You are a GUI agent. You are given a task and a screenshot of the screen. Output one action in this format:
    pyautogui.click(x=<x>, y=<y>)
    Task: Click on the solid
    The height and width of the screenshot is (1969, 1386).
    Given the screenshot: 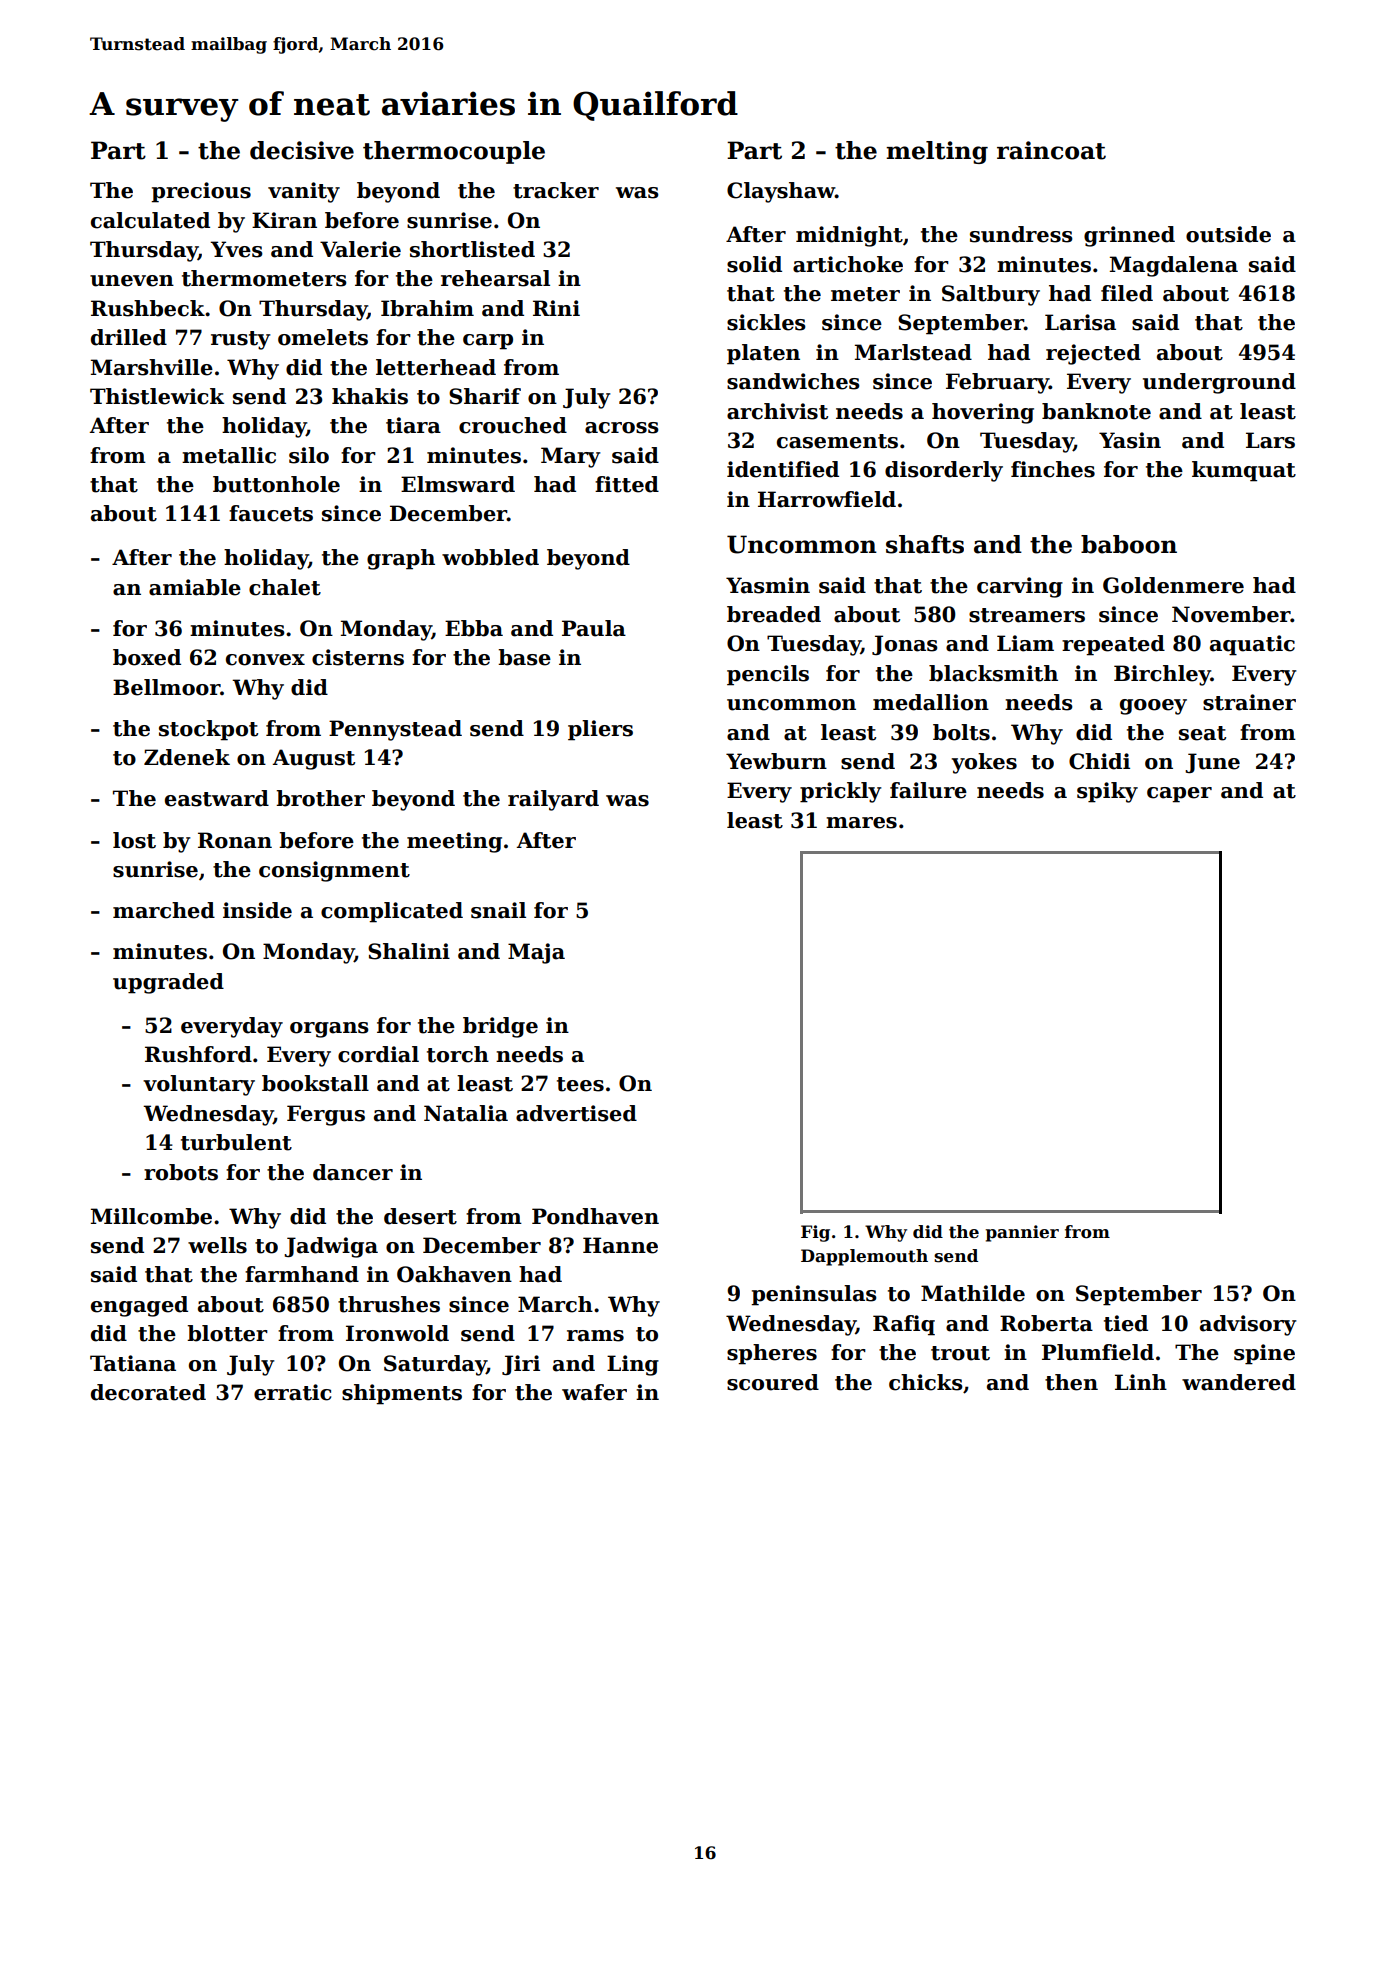 What is the action you would take?
    pyautogui.click(x=754, y=264)
